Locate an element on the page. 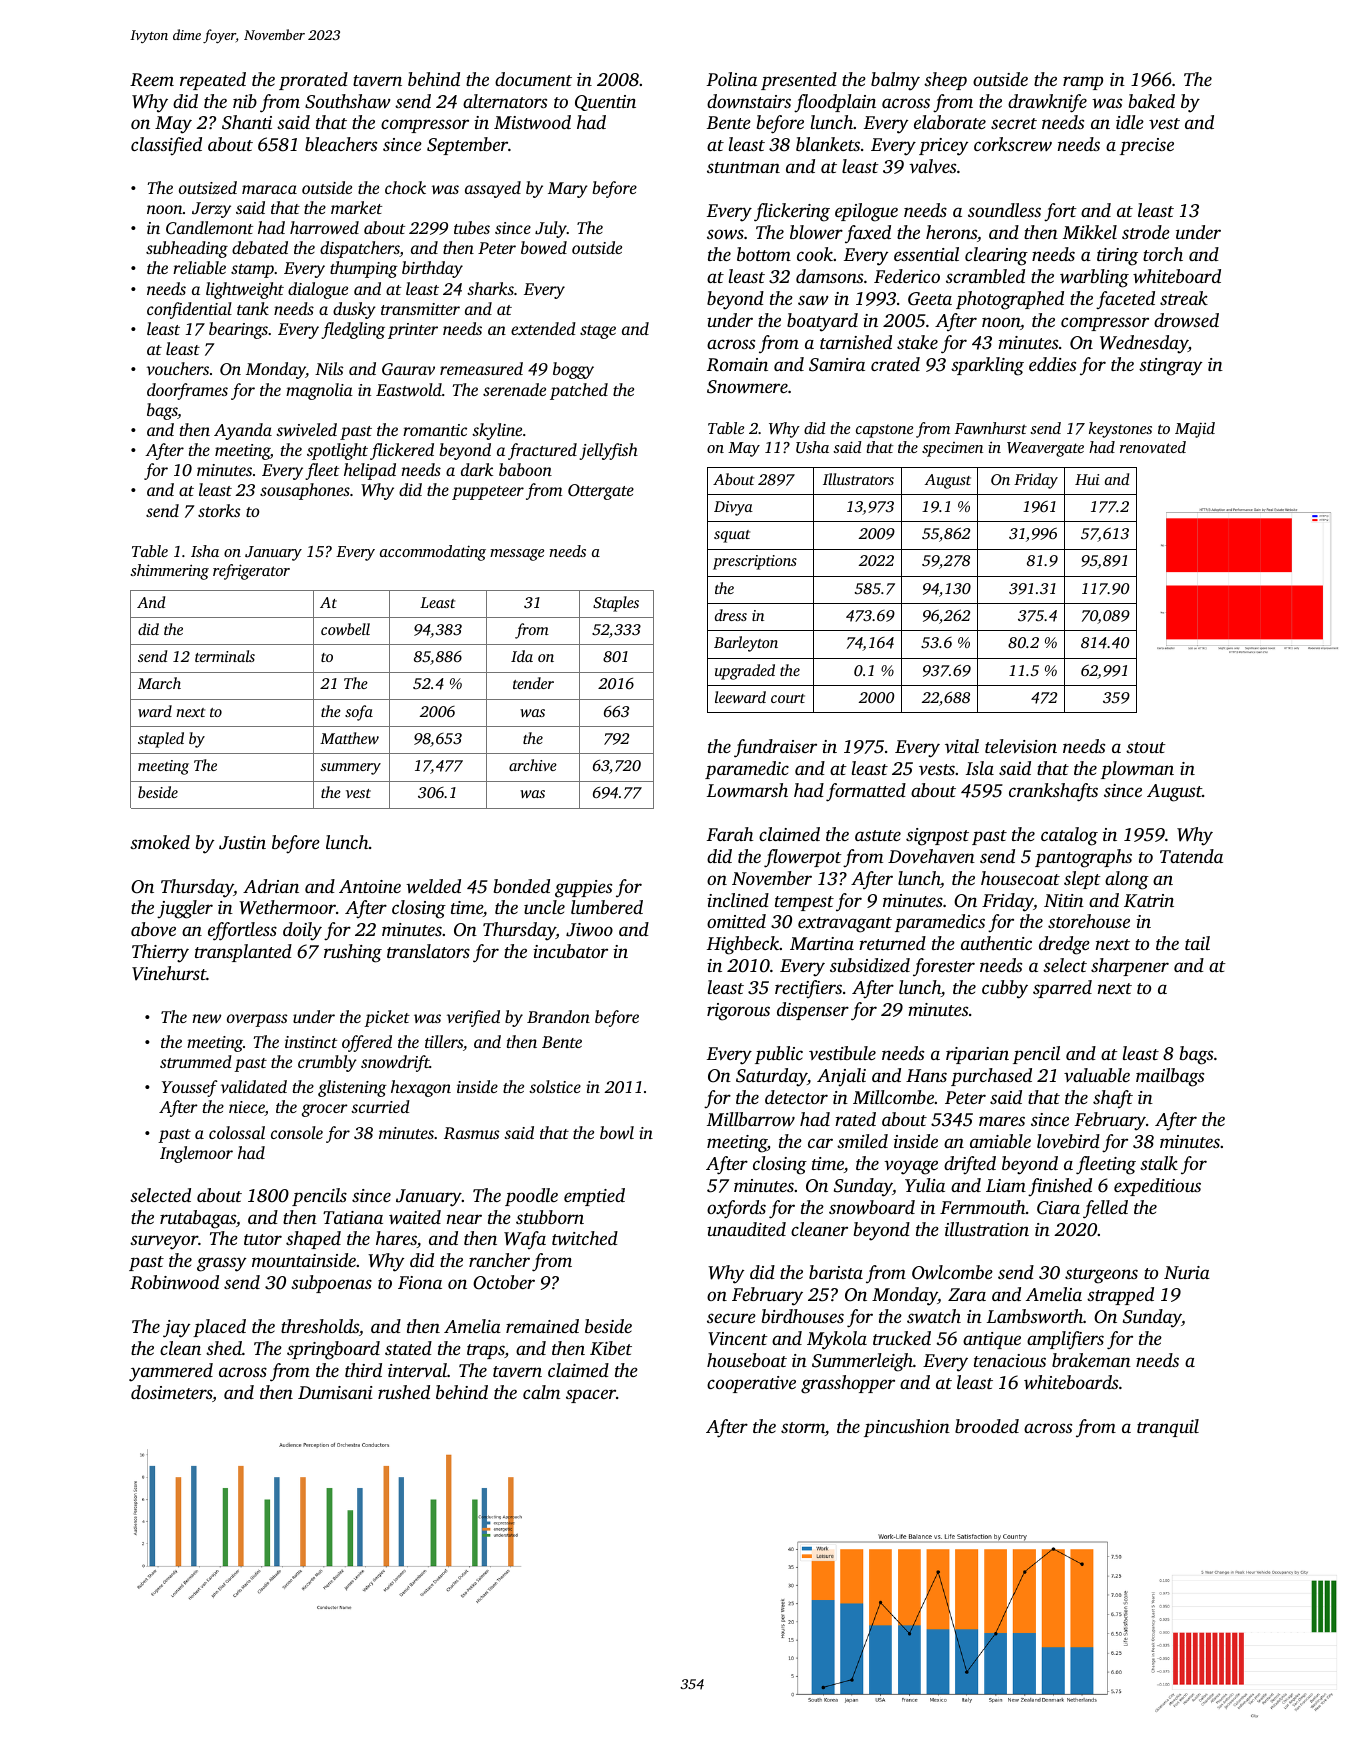  secret is located at coordinates (1014, 123).
